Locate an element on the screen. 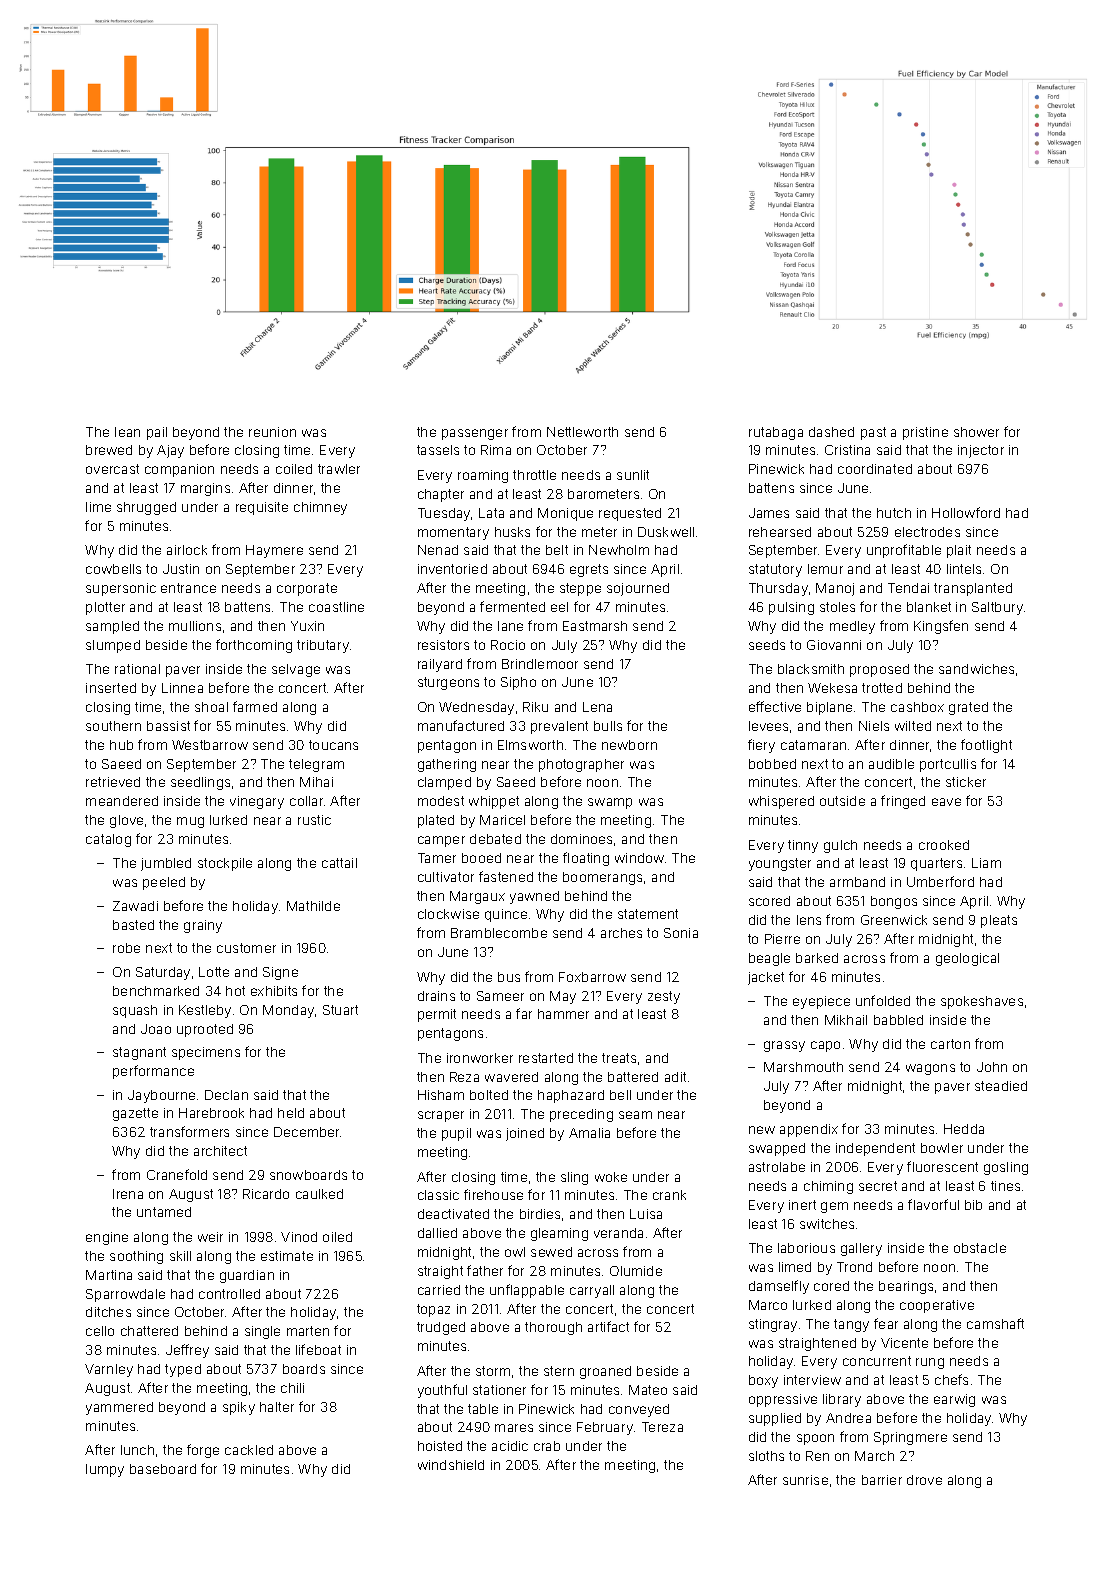 This screenshot has height=1580, width=1117. sunrise is located at coordinates (805, 1480).
